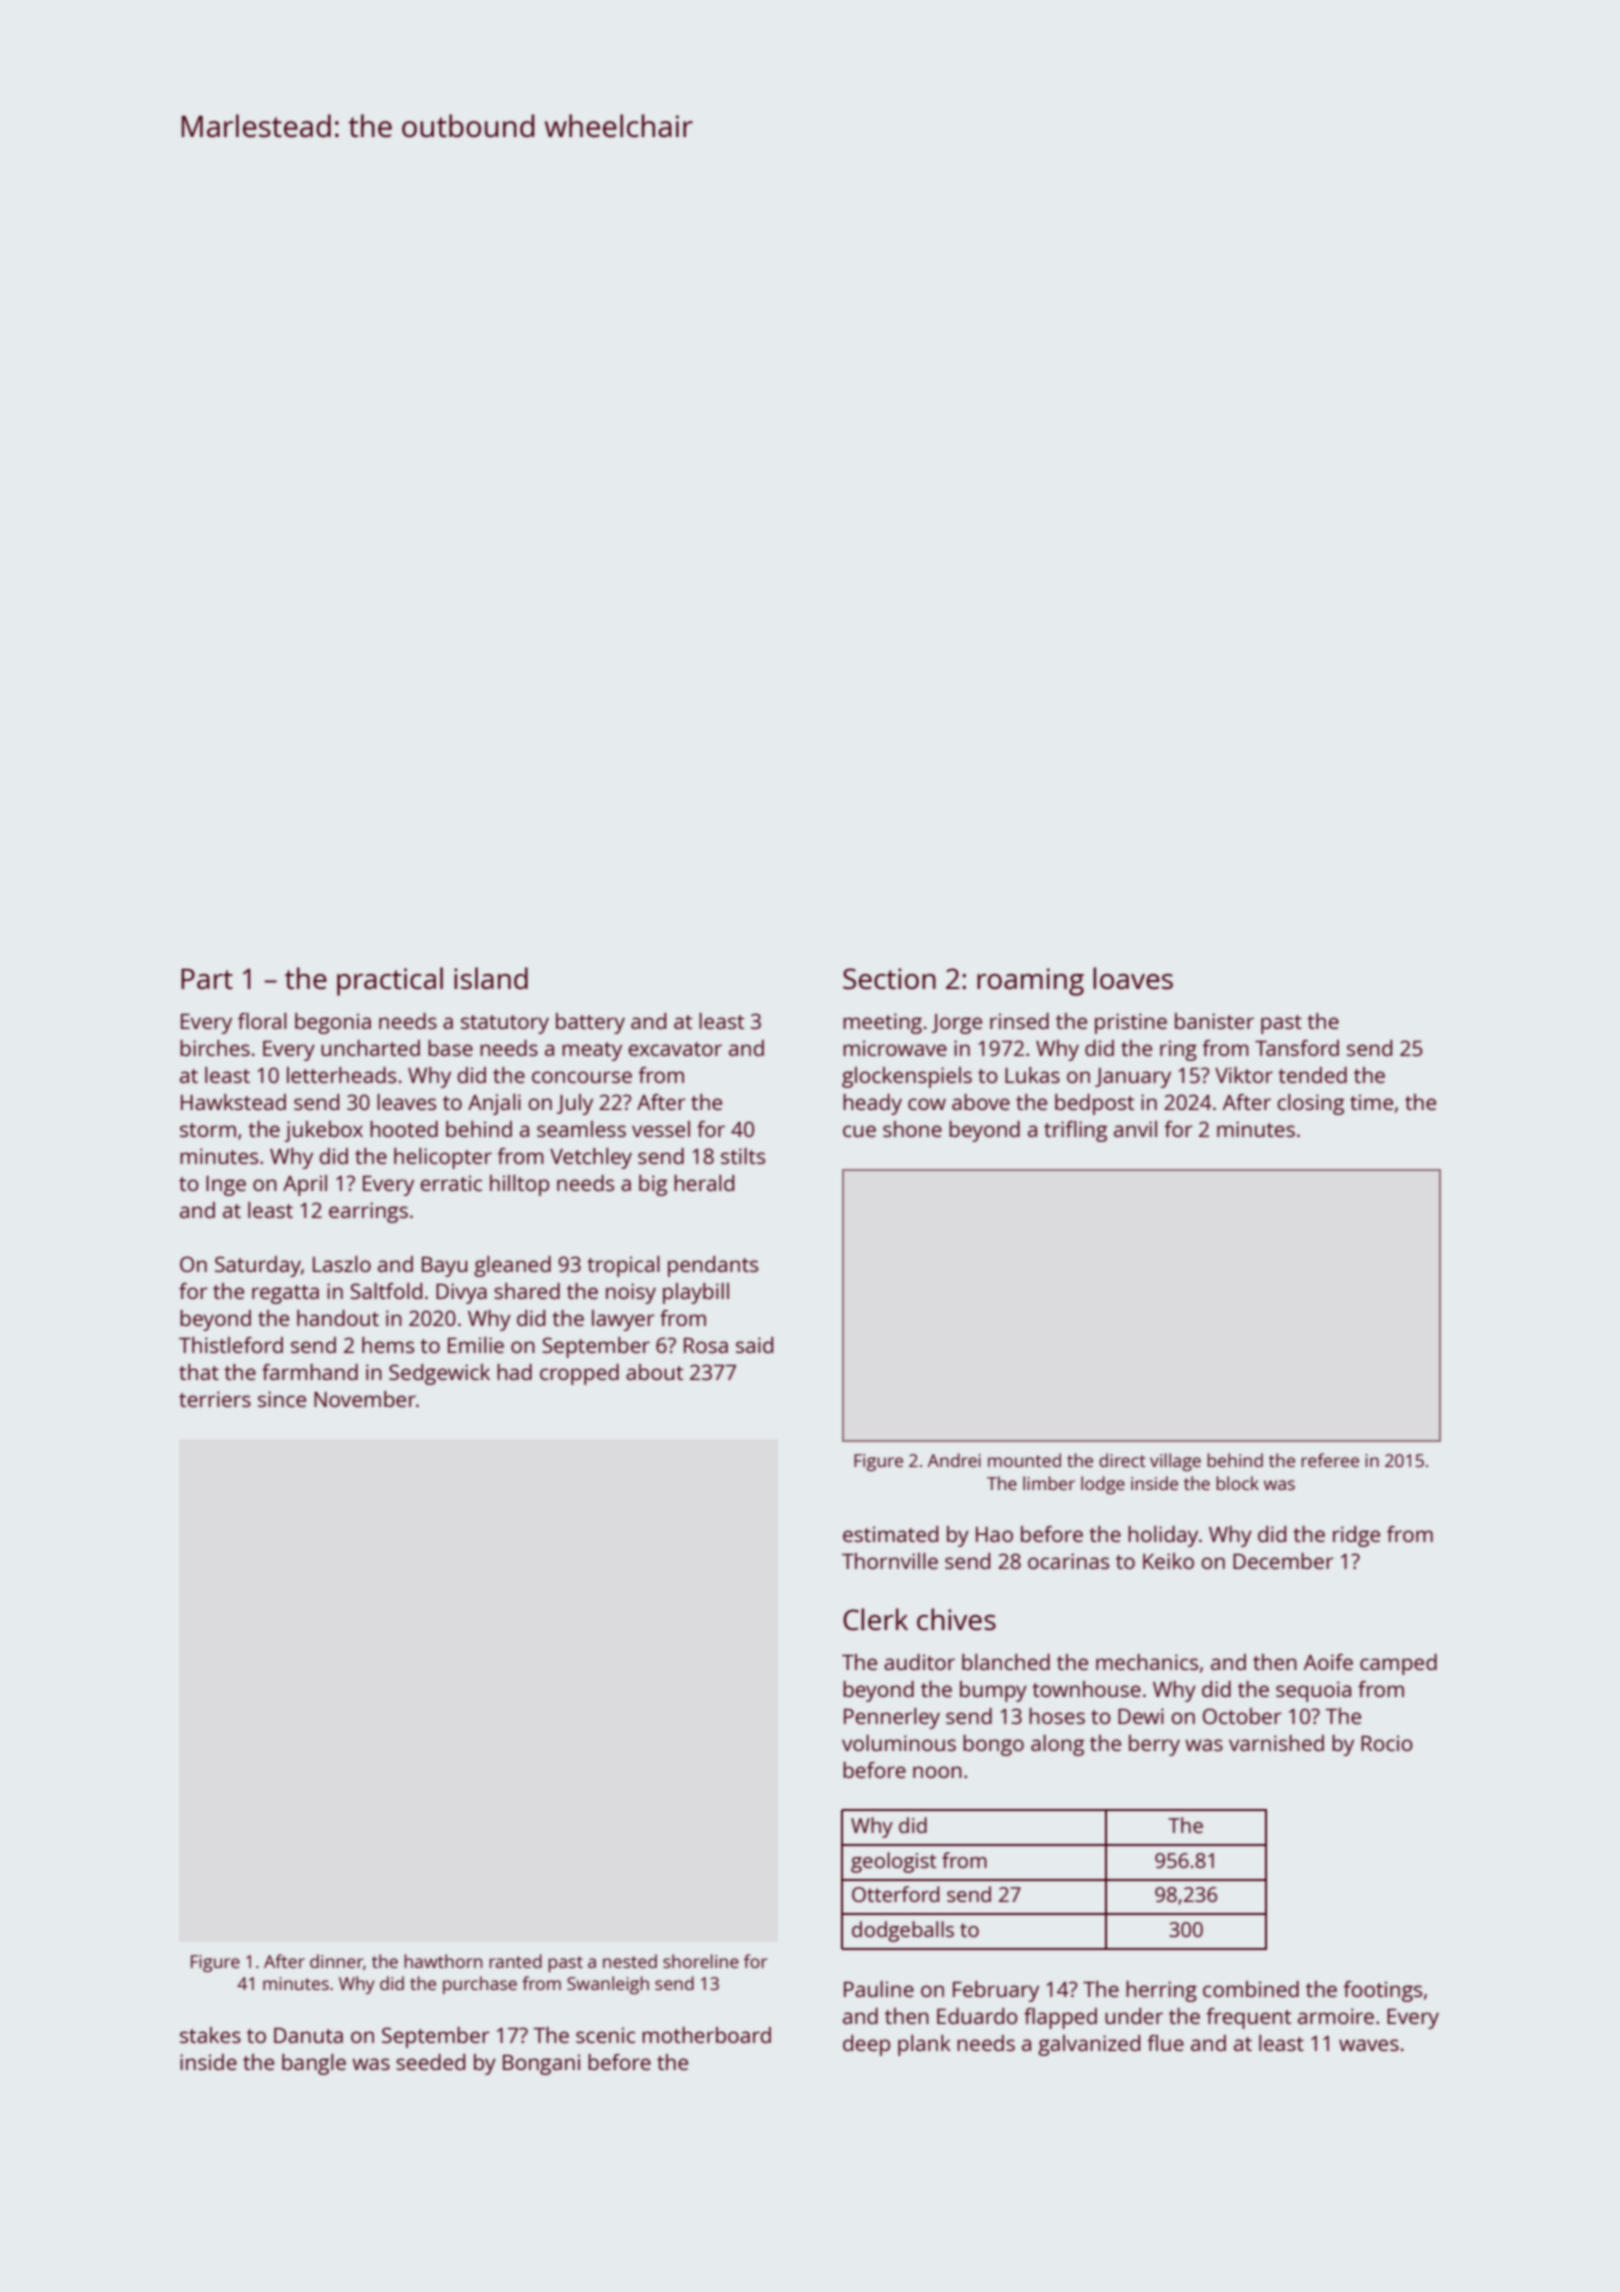  What do you see at coordinates (654, 1372) in the page?
I see `about` at bounding box center [654, 1372].
